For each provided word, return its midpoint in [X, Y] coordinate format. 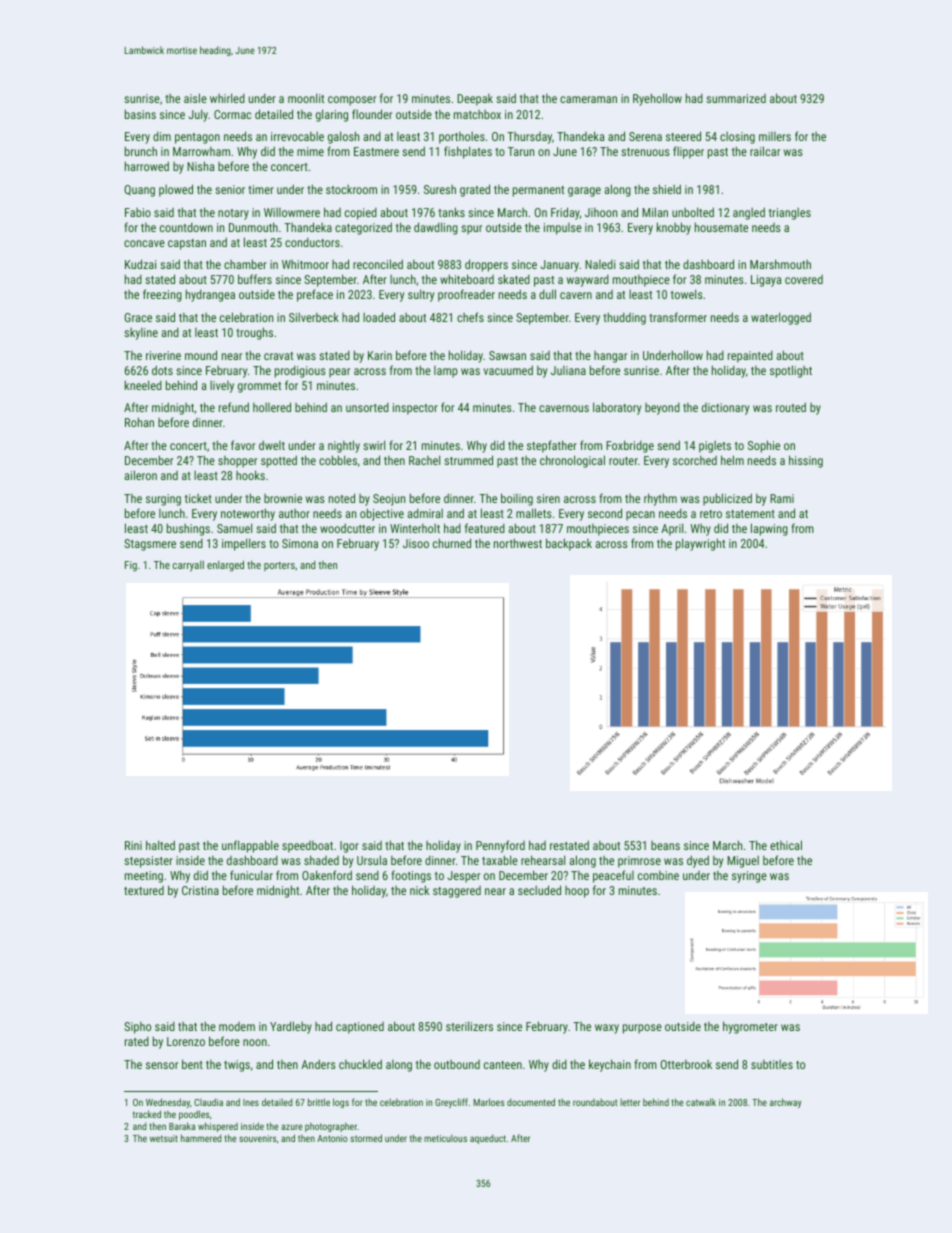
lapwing [769, 529]
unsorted [367, 407]
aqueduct [488, 1139]
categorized [363, 228]
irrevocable [297, 136]
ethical [786, 845]
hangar [610, 357]
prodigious [300, 371]
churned [452, 543]
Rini [133, 845]
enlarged [225, 566]
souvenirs [258, 1138]
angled [749, 213]
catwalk [701, 1102]
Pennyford [500, 846]
